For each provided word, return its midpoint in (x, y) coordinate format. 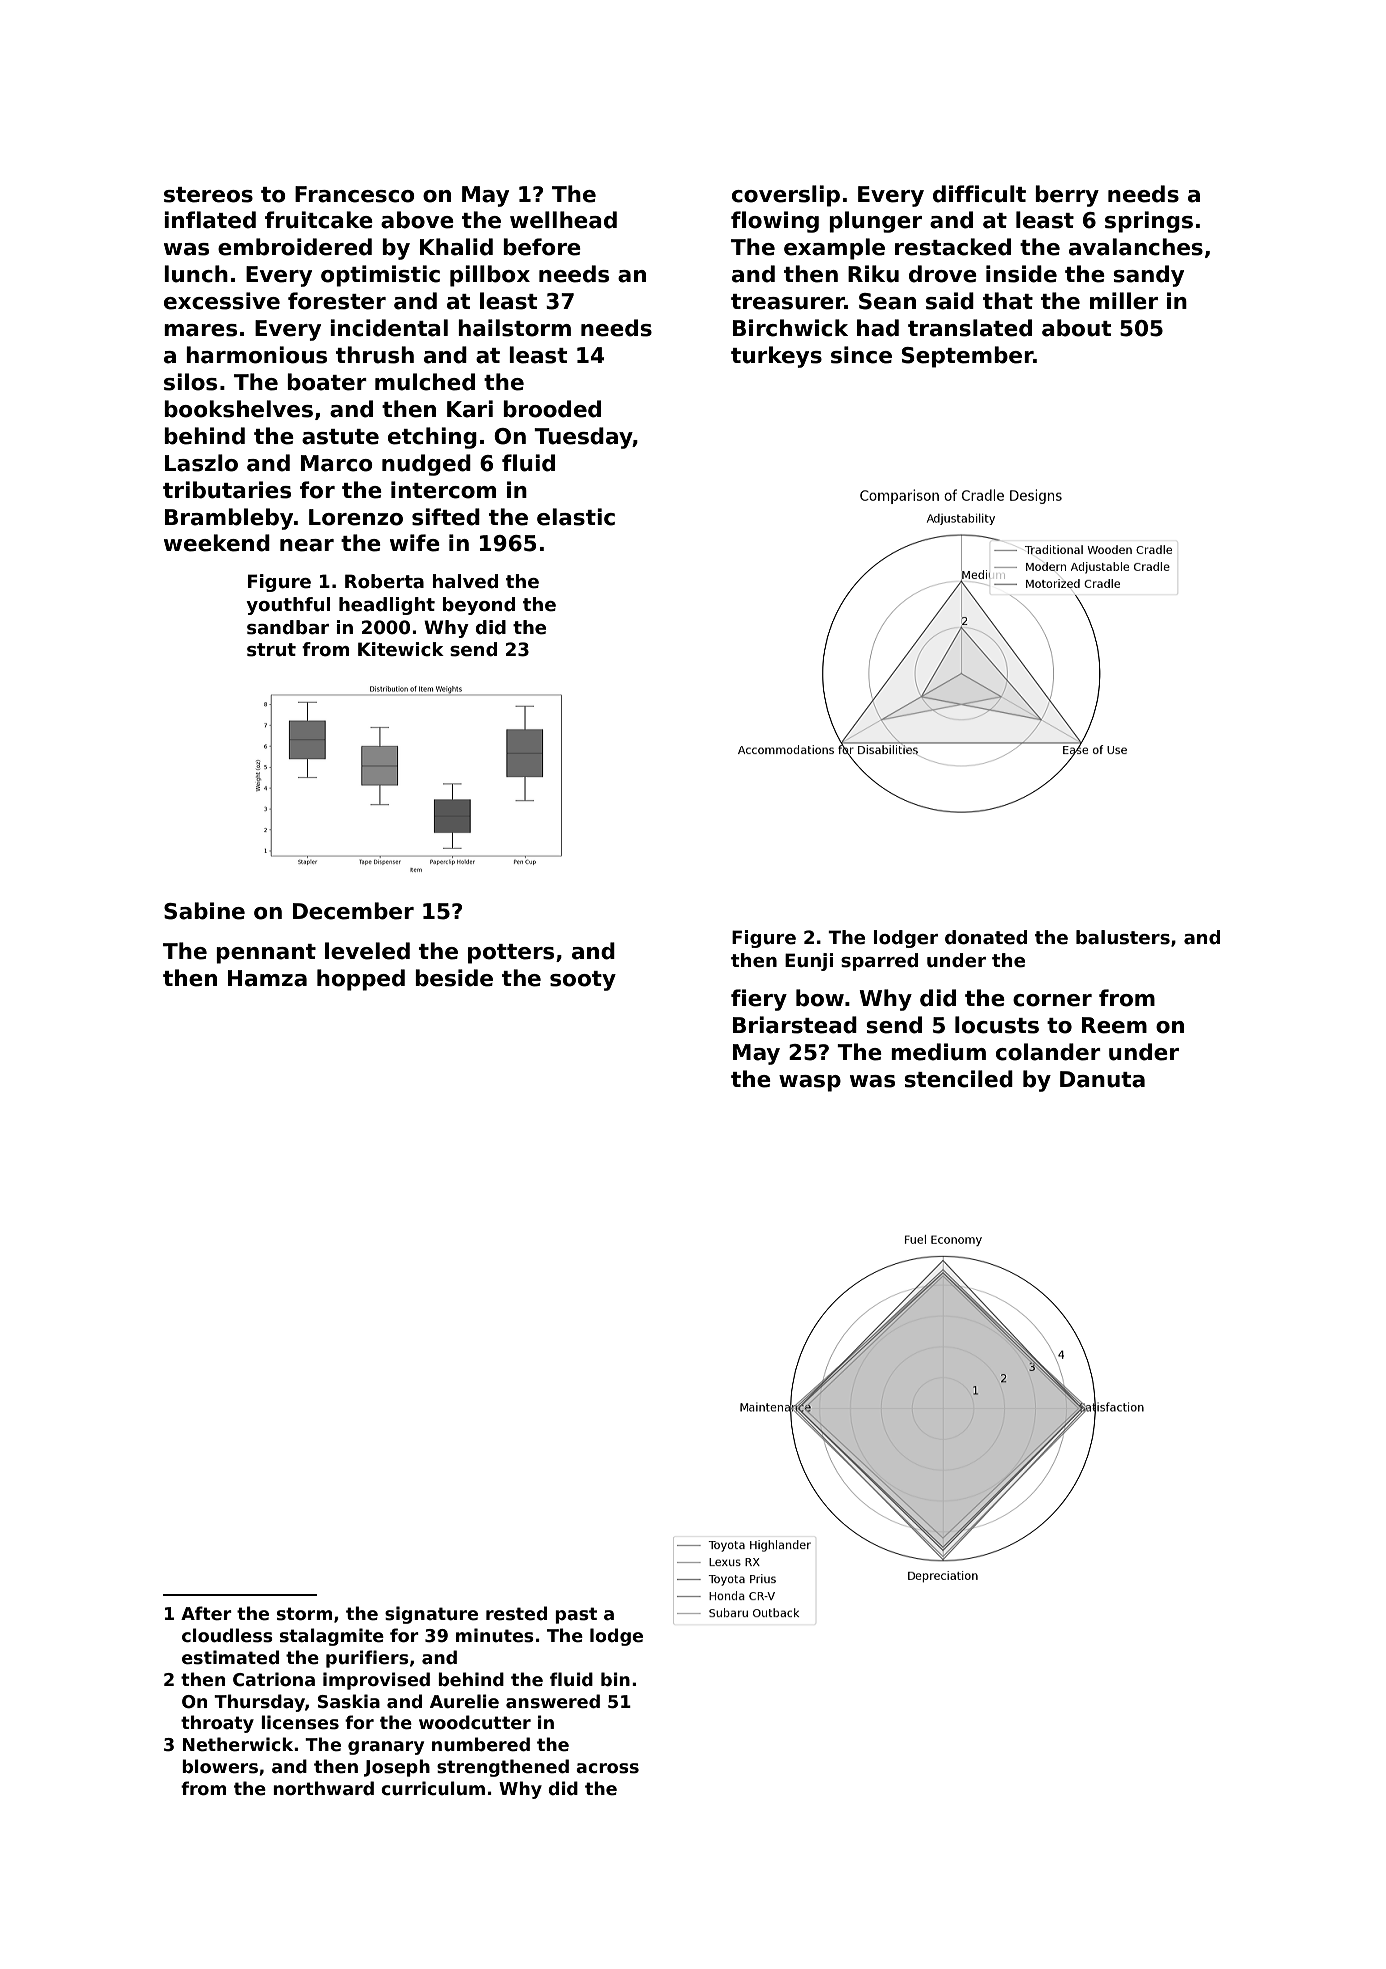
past (576, 1615)
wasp (810, 1083)
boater (327, 382)
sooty (583, 981)
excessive (222, 301)
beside (454, 978)
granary (386, 1748)
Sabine (204, 911)
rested (516, 1613)
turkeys (776, 357)
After (206, 1613)
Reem (1114, 1025)
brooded (552, 409)
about (1076, 328)
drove (943, 274)
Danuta (1102, 1079)
